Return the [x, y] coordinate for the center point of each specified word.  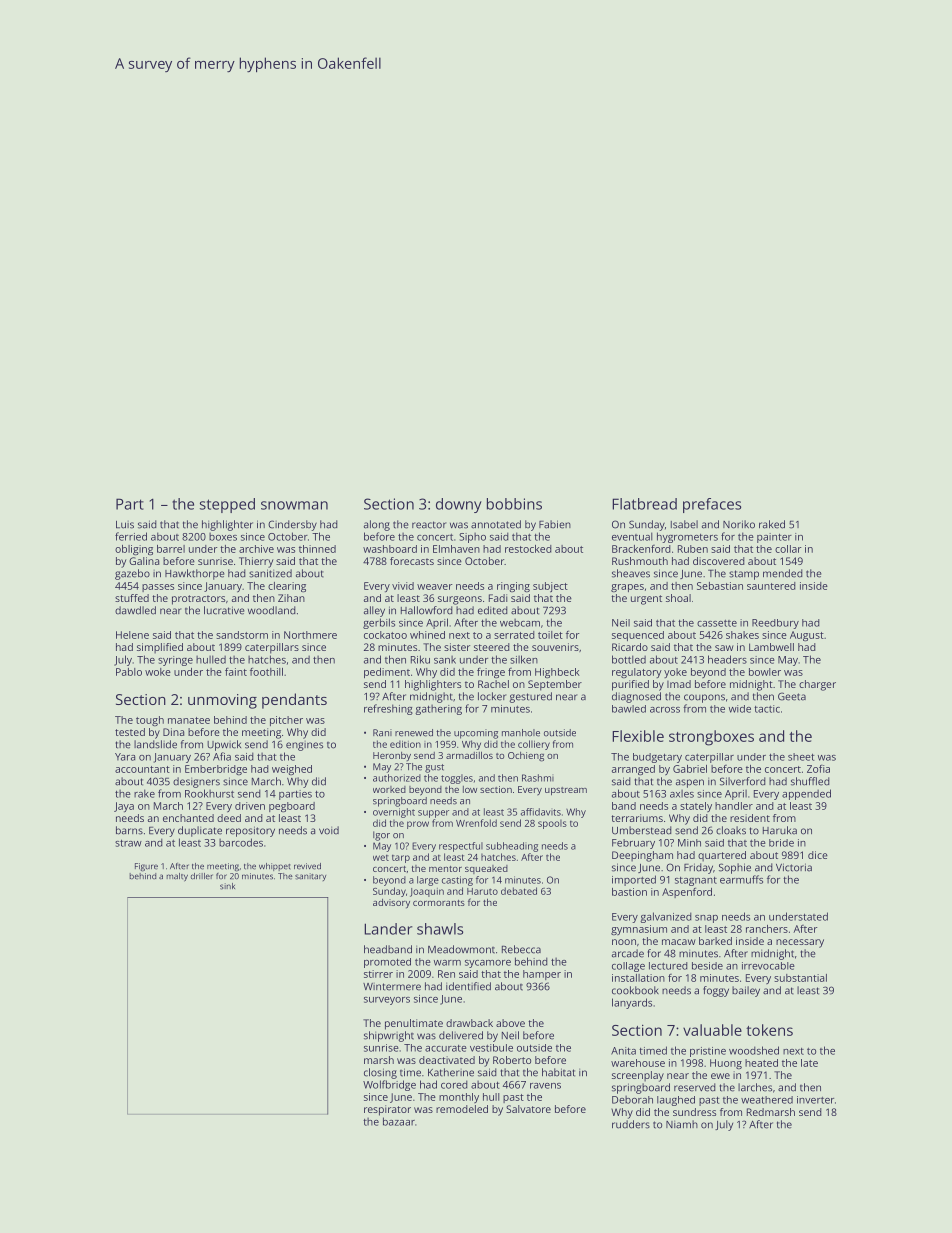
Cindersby [292, 525]
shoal [678, 598]
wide [740, 709]
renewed [414, 733]
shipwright [389, 1036]
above [510, 1023]
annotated [496, 524]
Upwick [224, 745]
